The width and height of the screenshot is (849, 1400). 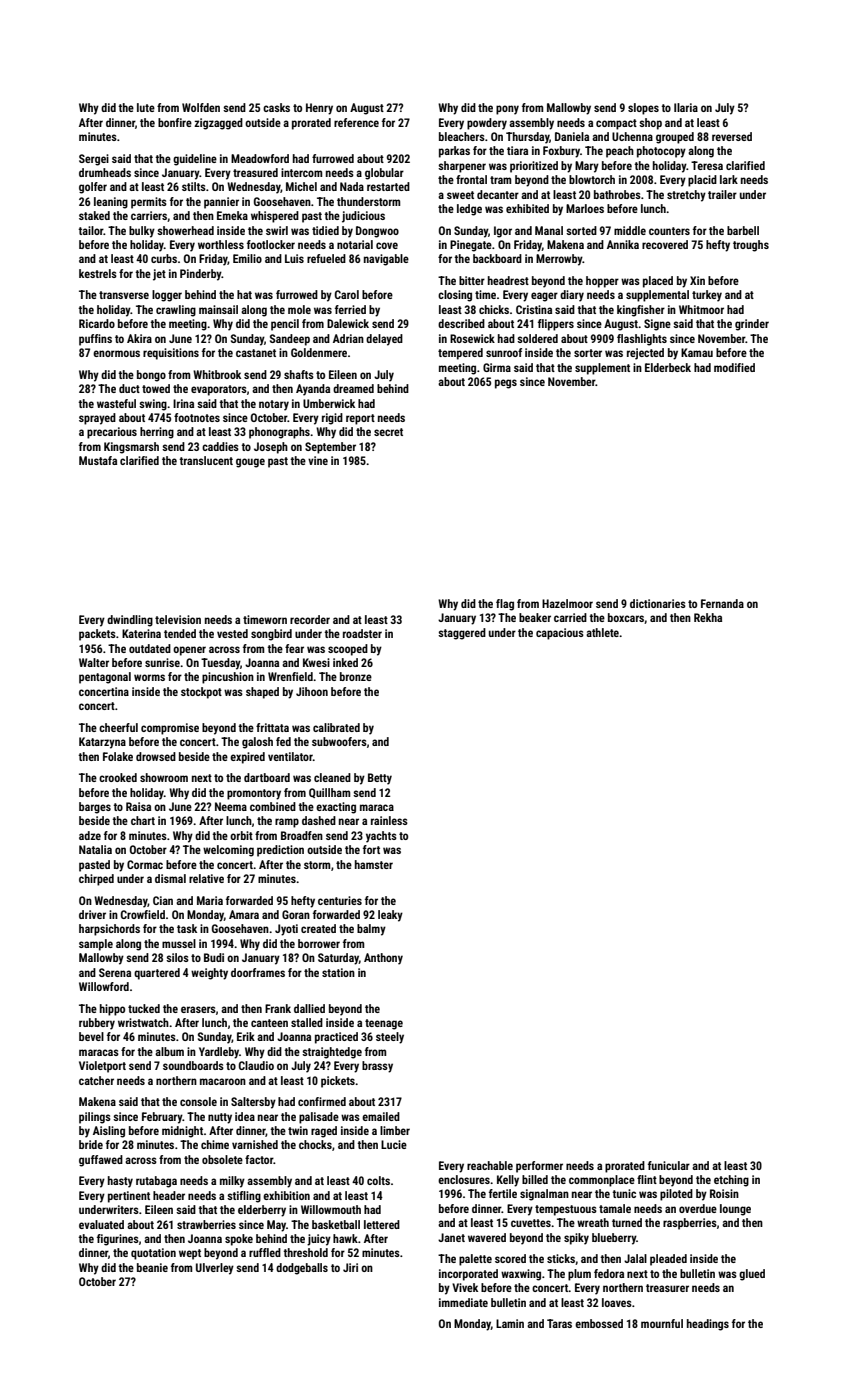 What do you see at coordinates (206, 460) in the screenshot?
I see `translucent` at bounding box center [206, 460].
